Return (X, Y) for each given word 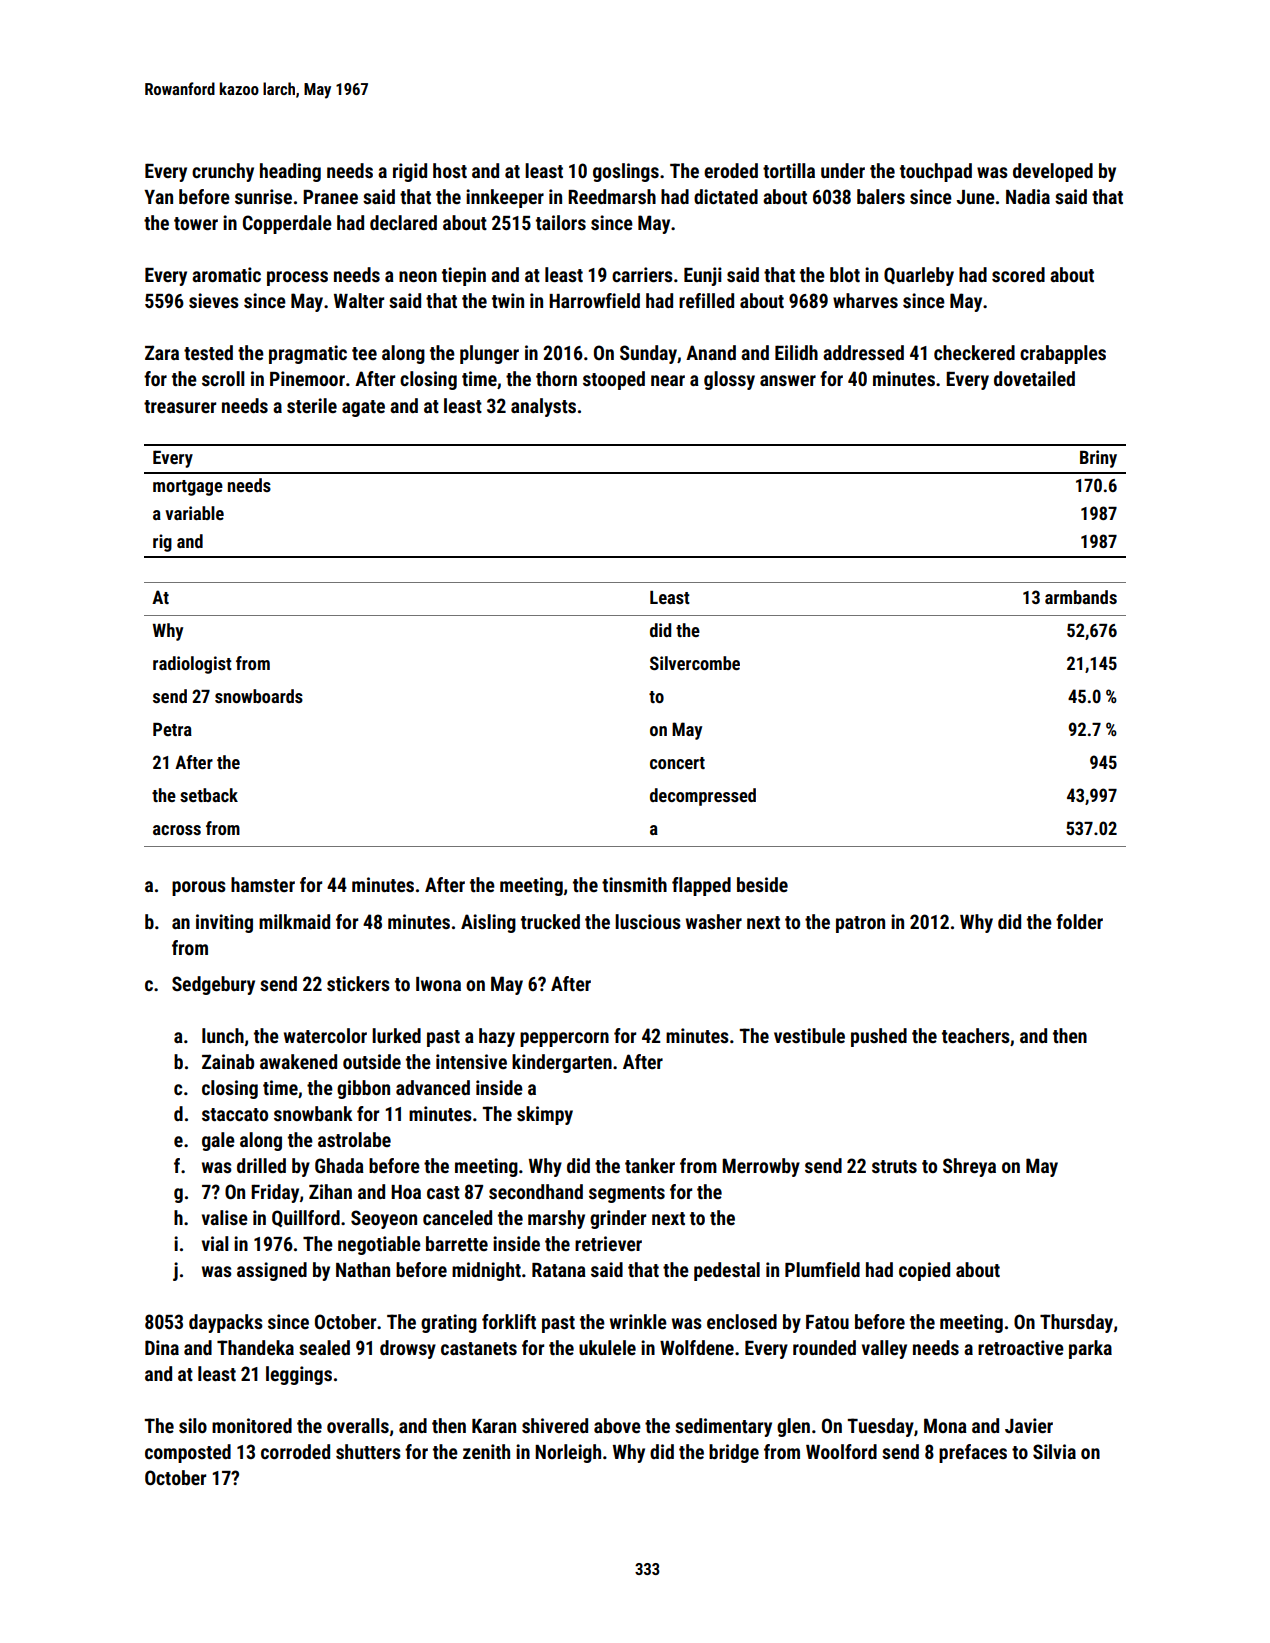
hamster (263, 884)
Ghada (339, 1165)
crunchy (223, 172)
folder (1079, 921)
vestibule (809, 1035)
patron (860, 924)
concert (677, 763)
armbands (1081, 597)
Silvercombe (695, 663)
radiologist (192, 665)
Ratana (559, 1270)
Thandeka (255, 1347)
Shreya (969, 1167)
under (843, 170)
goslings (626, 172)
